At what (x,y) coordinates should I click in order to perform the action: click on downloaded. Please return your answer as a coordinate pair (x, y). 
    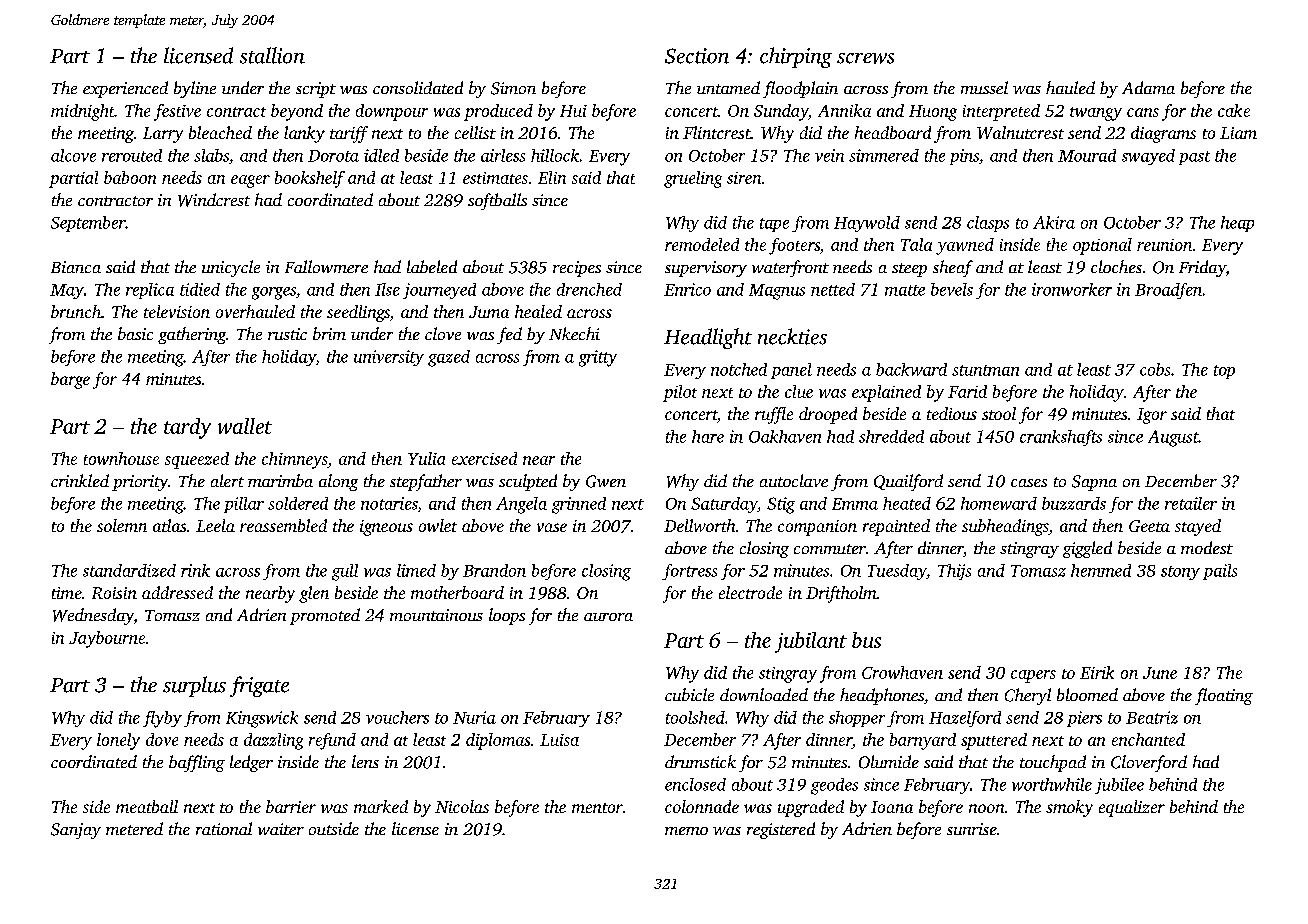
    Looking at the image, I should click on (764, 694).
